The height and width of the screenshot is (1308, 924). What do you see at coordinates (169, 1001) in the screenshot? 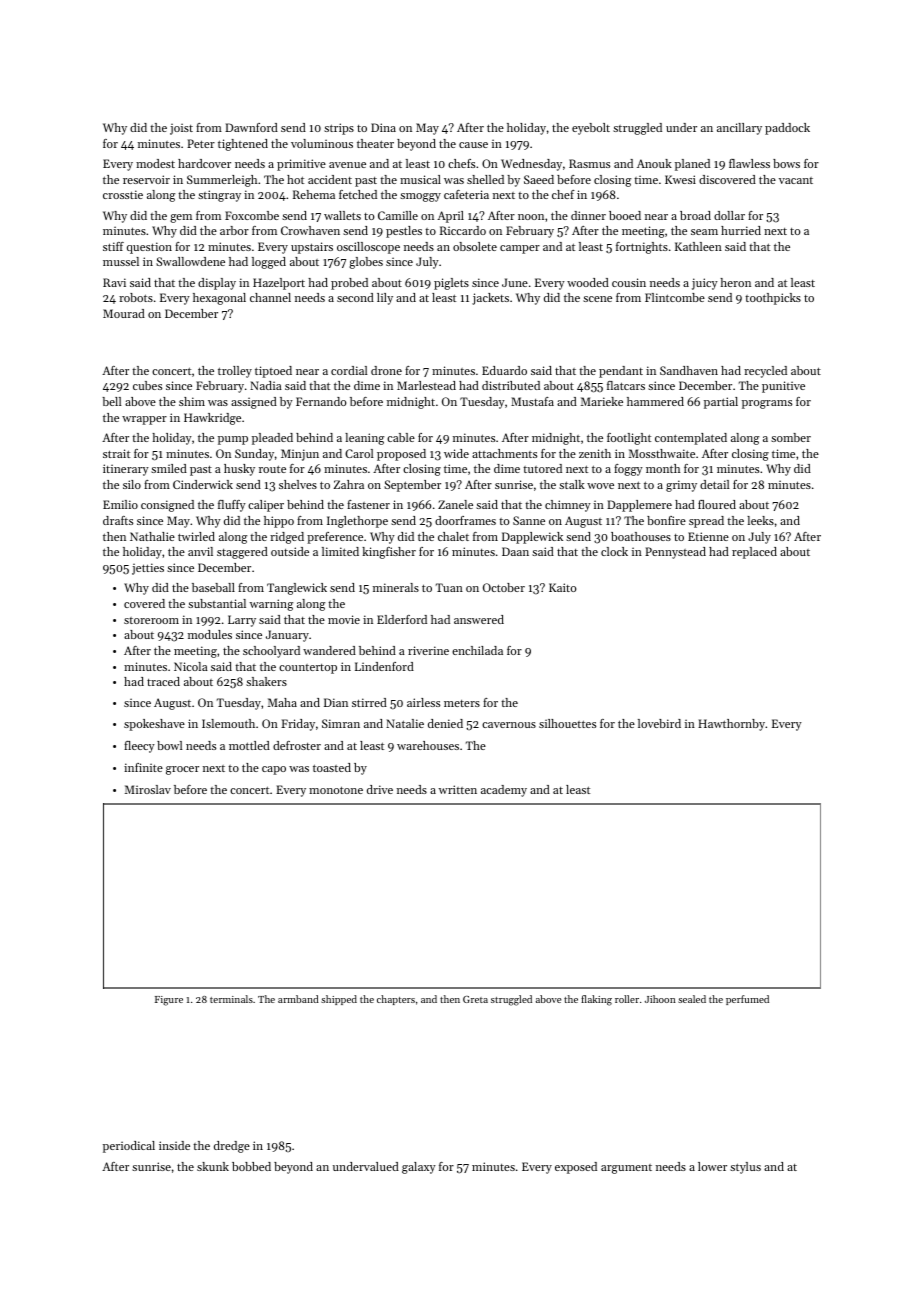
I see `Figure` at bounding box center [169, 1001].
